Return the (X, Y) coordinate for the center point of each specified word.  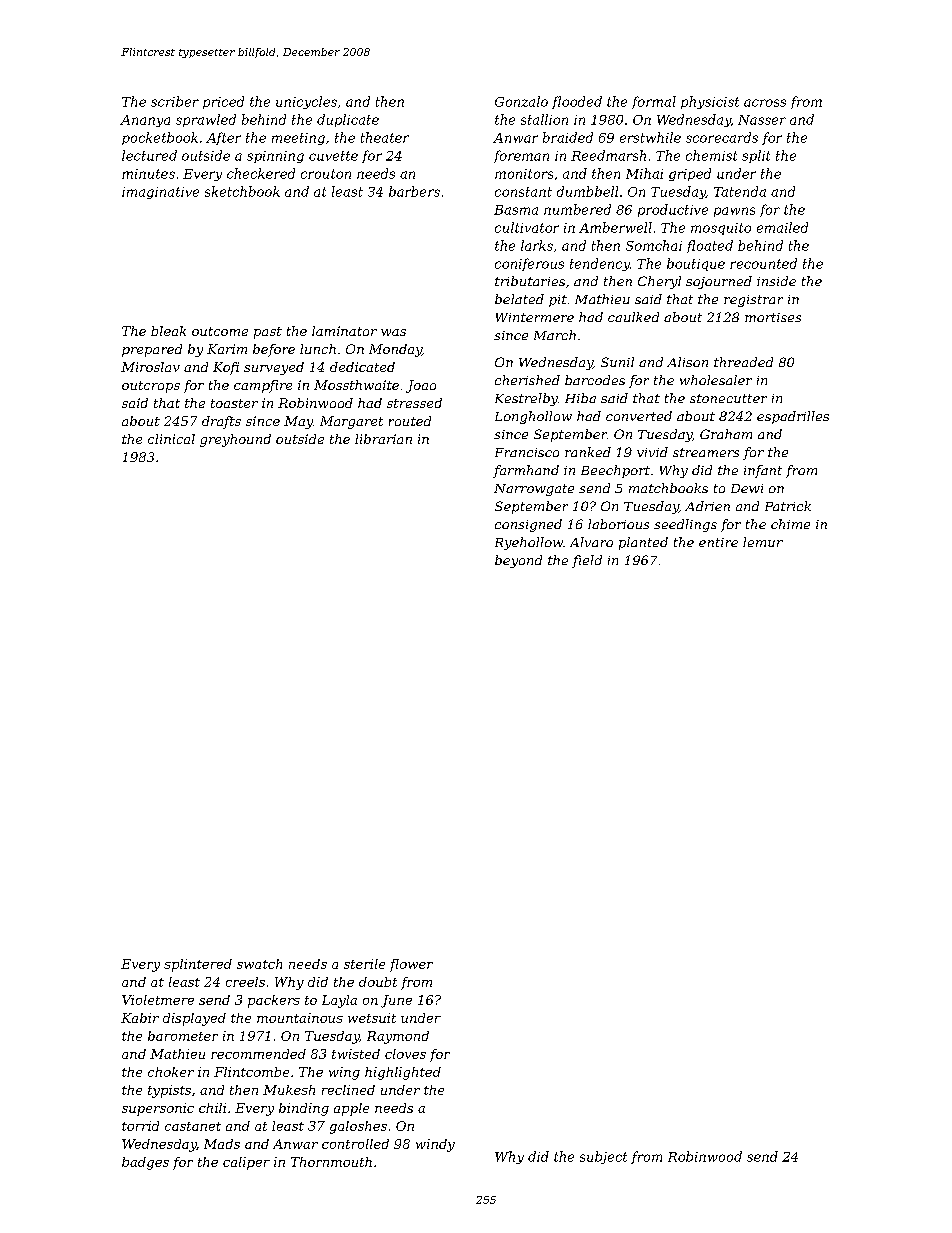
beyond (518, 561)
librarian (383, 439)
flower (411, 965)
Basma (516, 210)
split (756, 156)
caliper (246, 1163)
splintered (198, 965)
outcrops (151, 387)
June (396, 1001)
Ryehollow (529, 543)
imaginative (160, 193)
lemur (763, 542)
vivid (652, 452)
